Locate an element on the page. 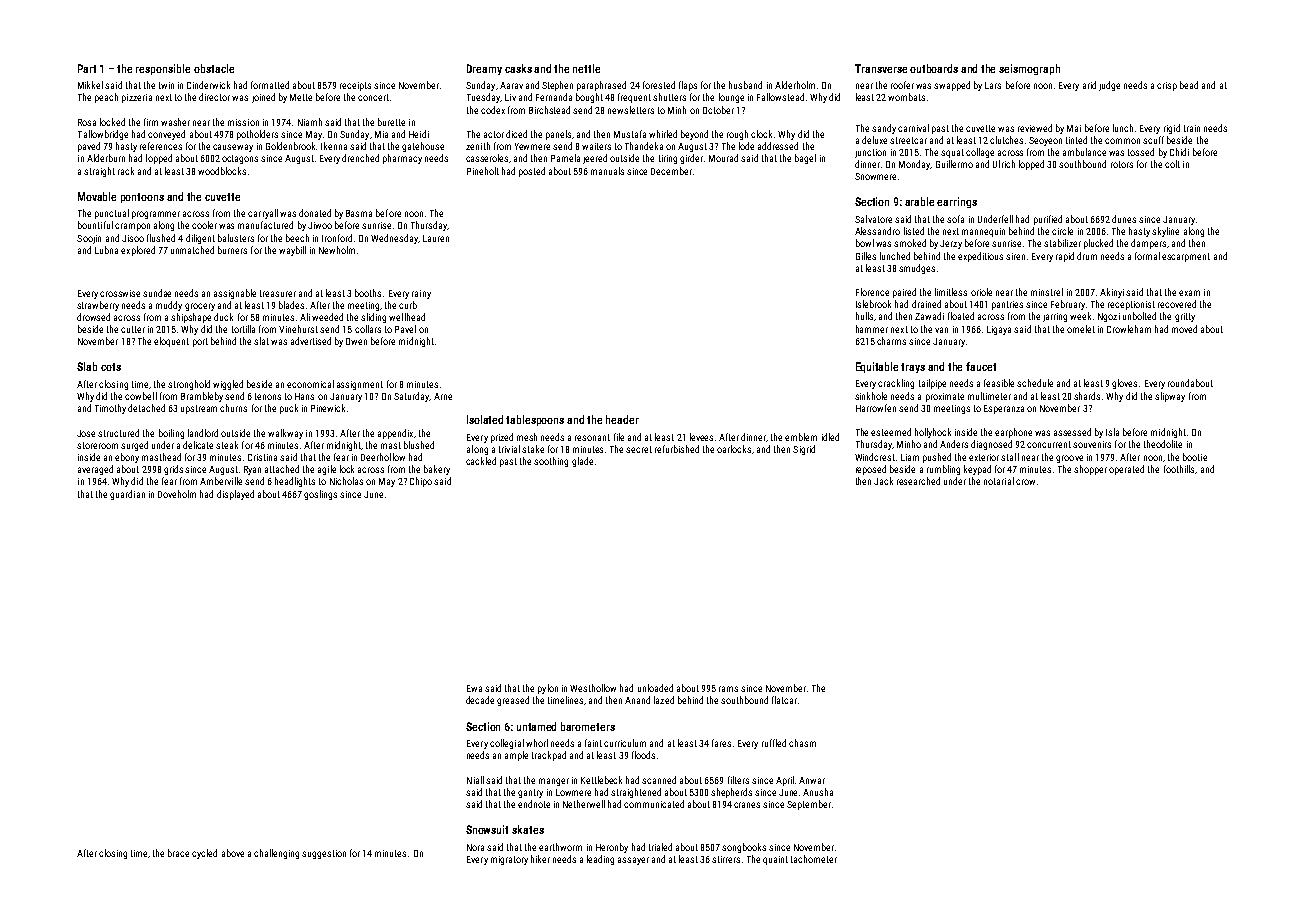 Image resolution: width=1308 pixels, height=924 pixels. casks is located at coordinates (518, 68).
